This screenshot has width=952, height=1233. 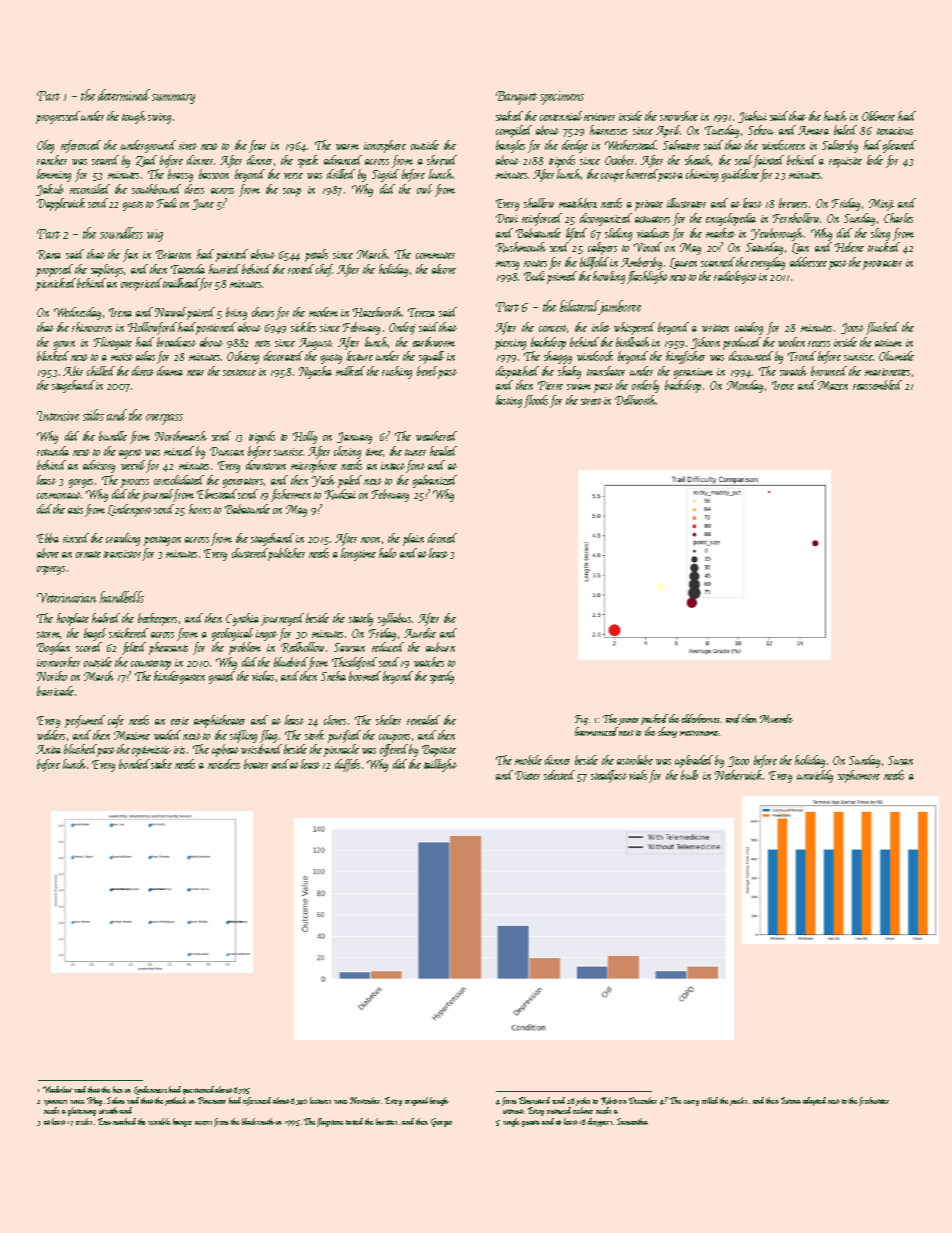 I want to click on street, so click(x=591, y=401).
